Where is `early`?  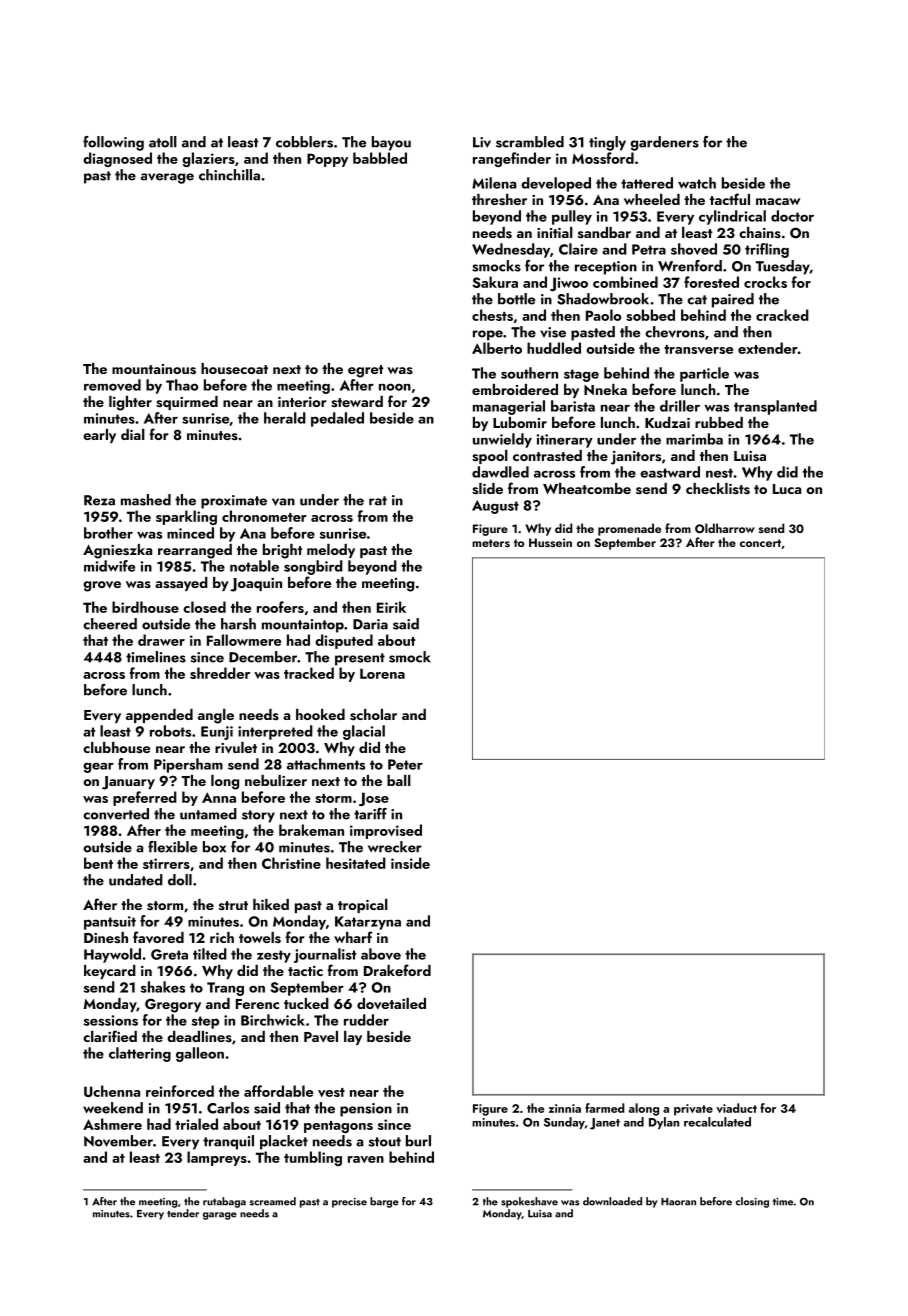
early is located at coordinates (99, 436).
